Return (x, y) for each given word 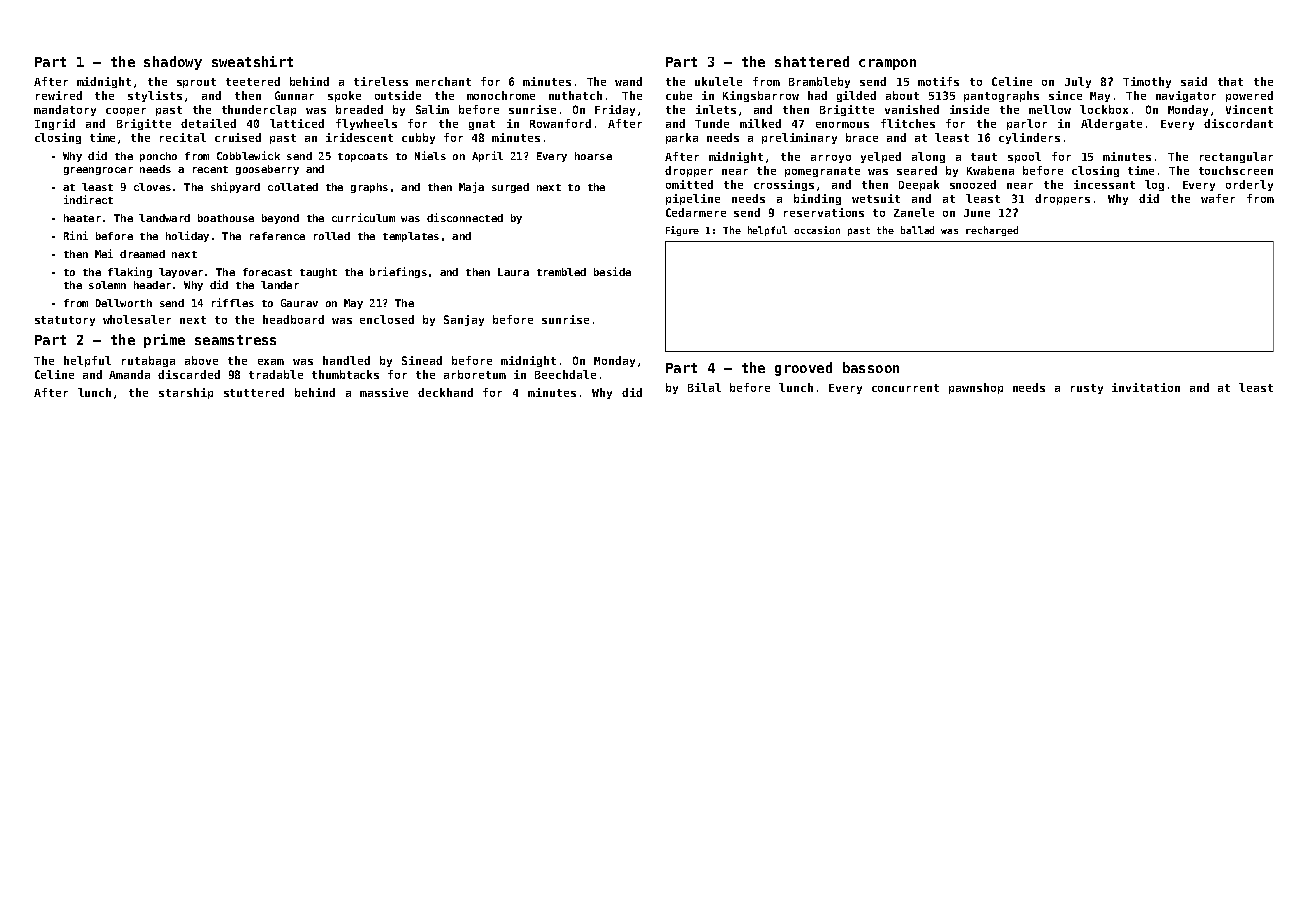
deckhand (445, 392)
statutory (65, 321)
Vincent (1249, 109)
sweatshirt (252, 61)
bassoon (871, 367)
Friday (615, 110)
